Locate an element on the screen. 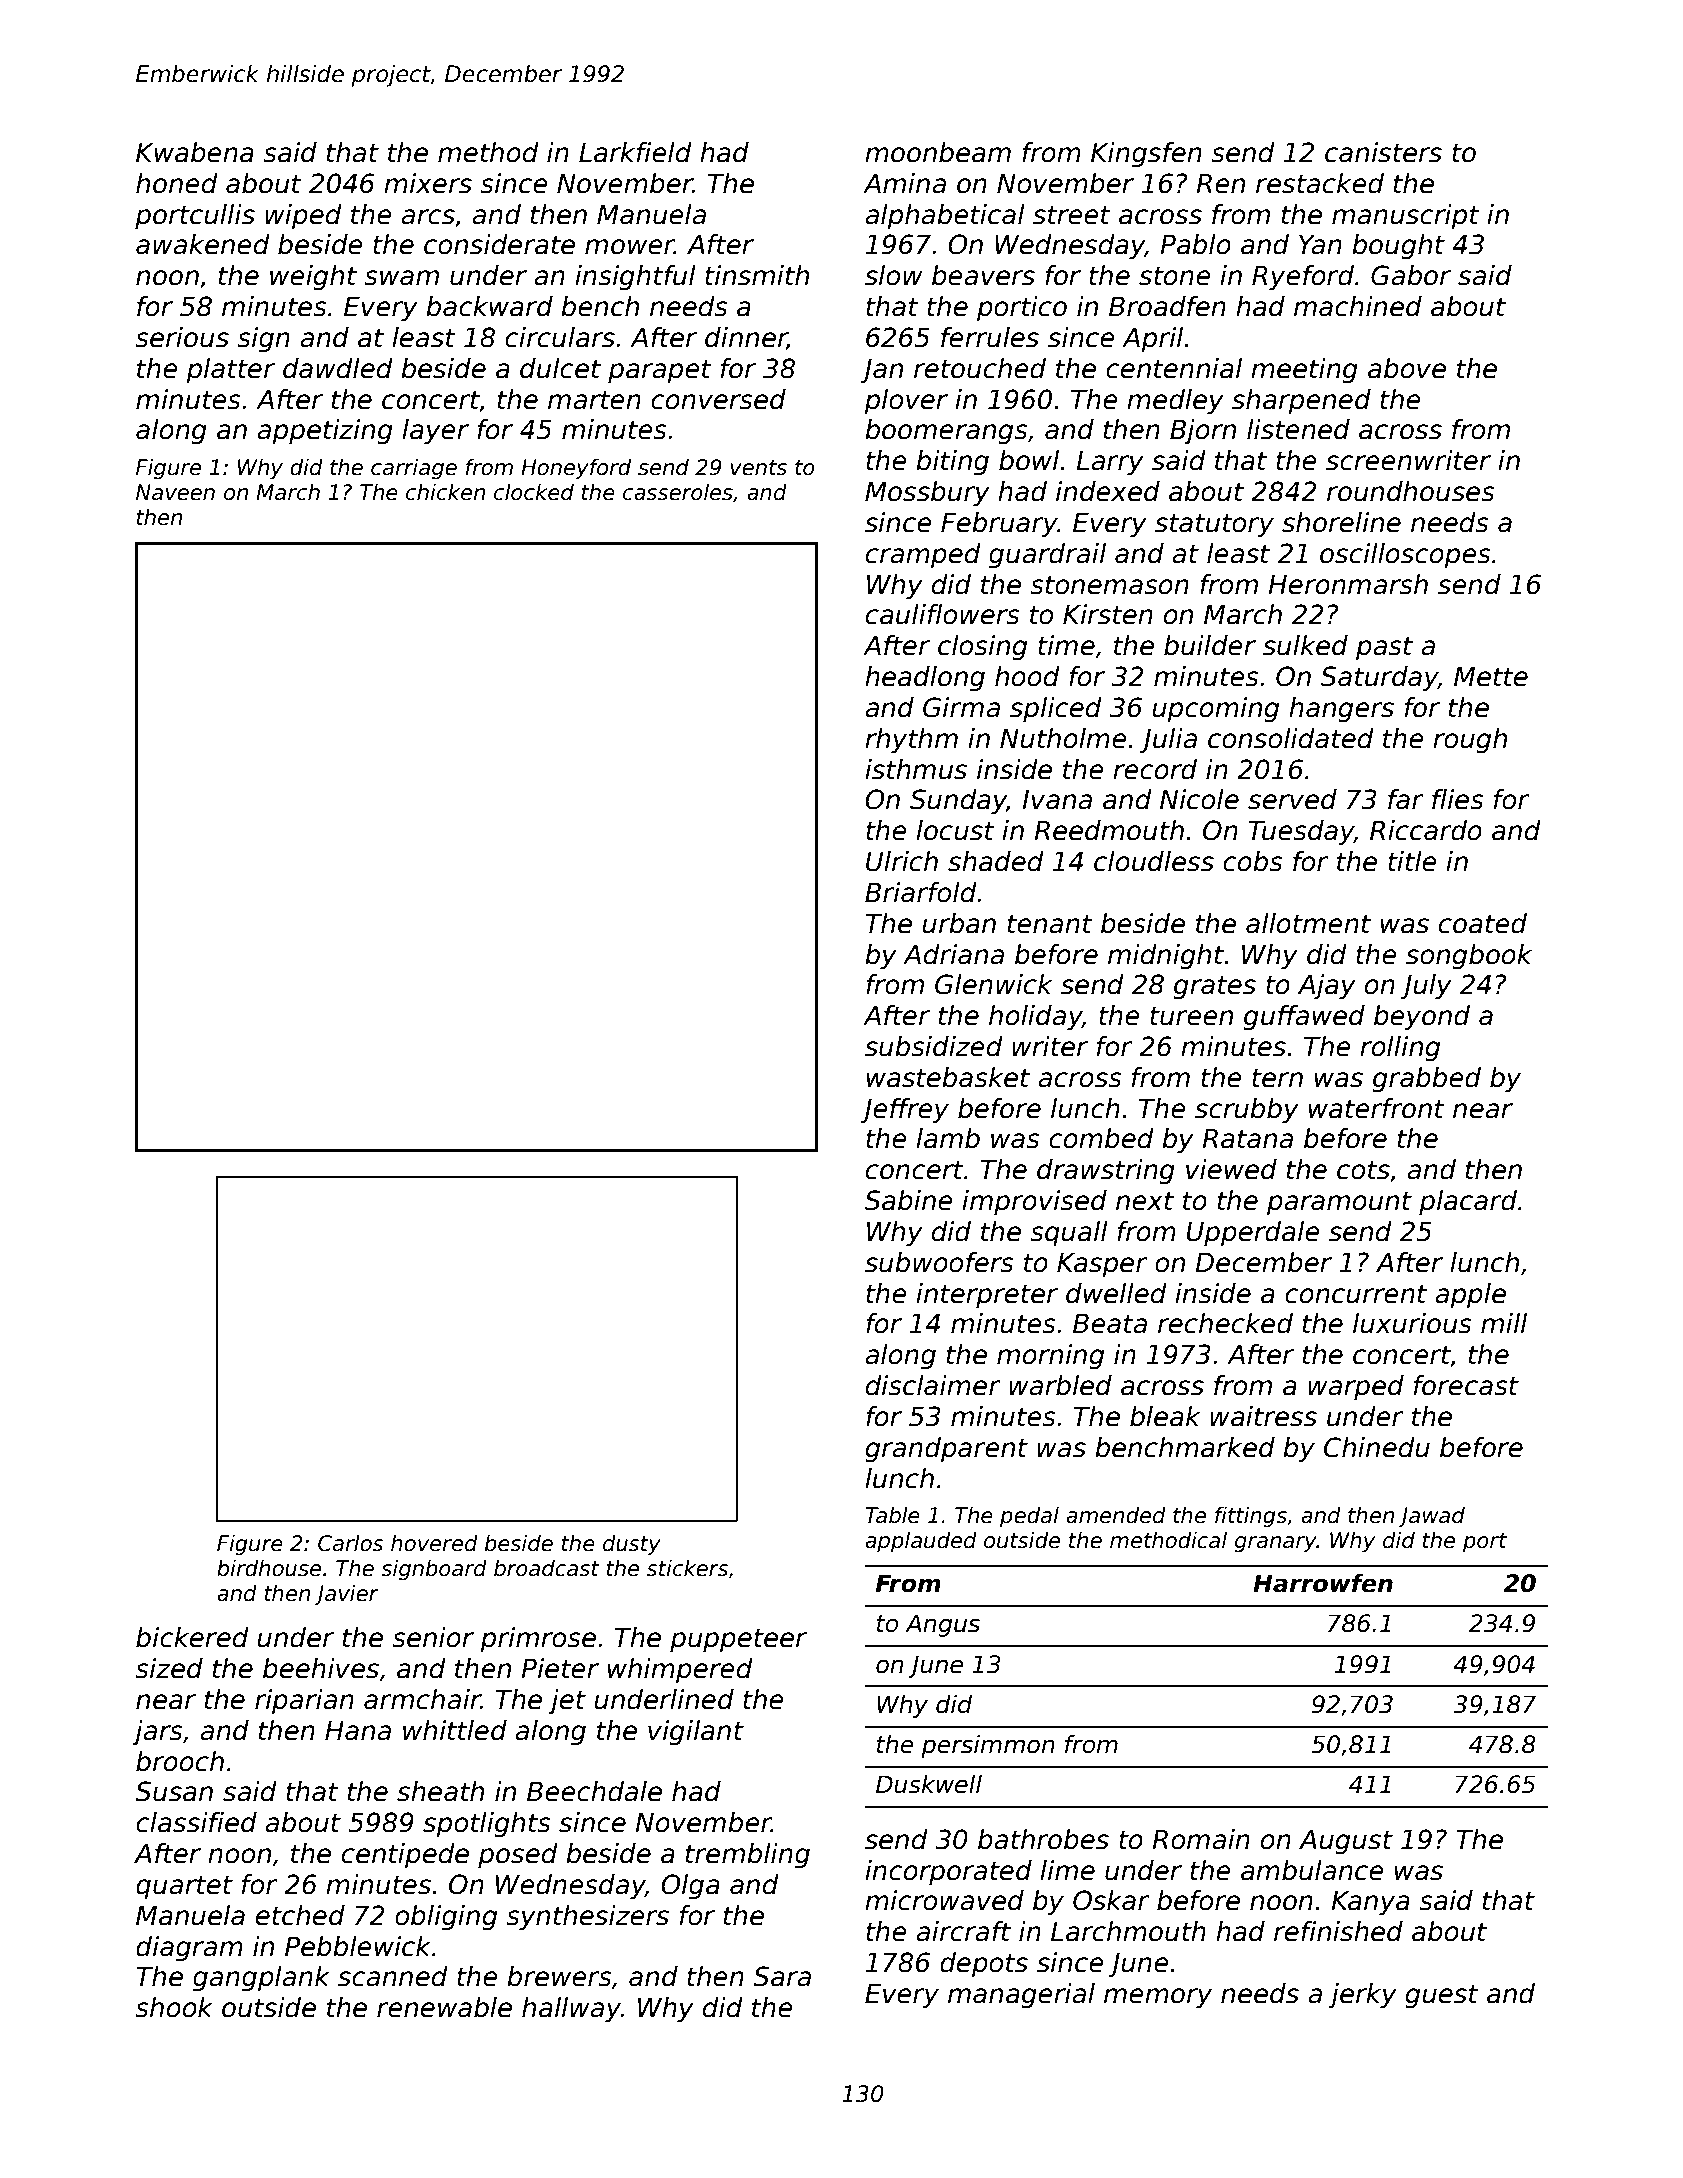 The width and height of the screenshot is (1683, 2178). cobs is located at coordinates (1253, 861).
